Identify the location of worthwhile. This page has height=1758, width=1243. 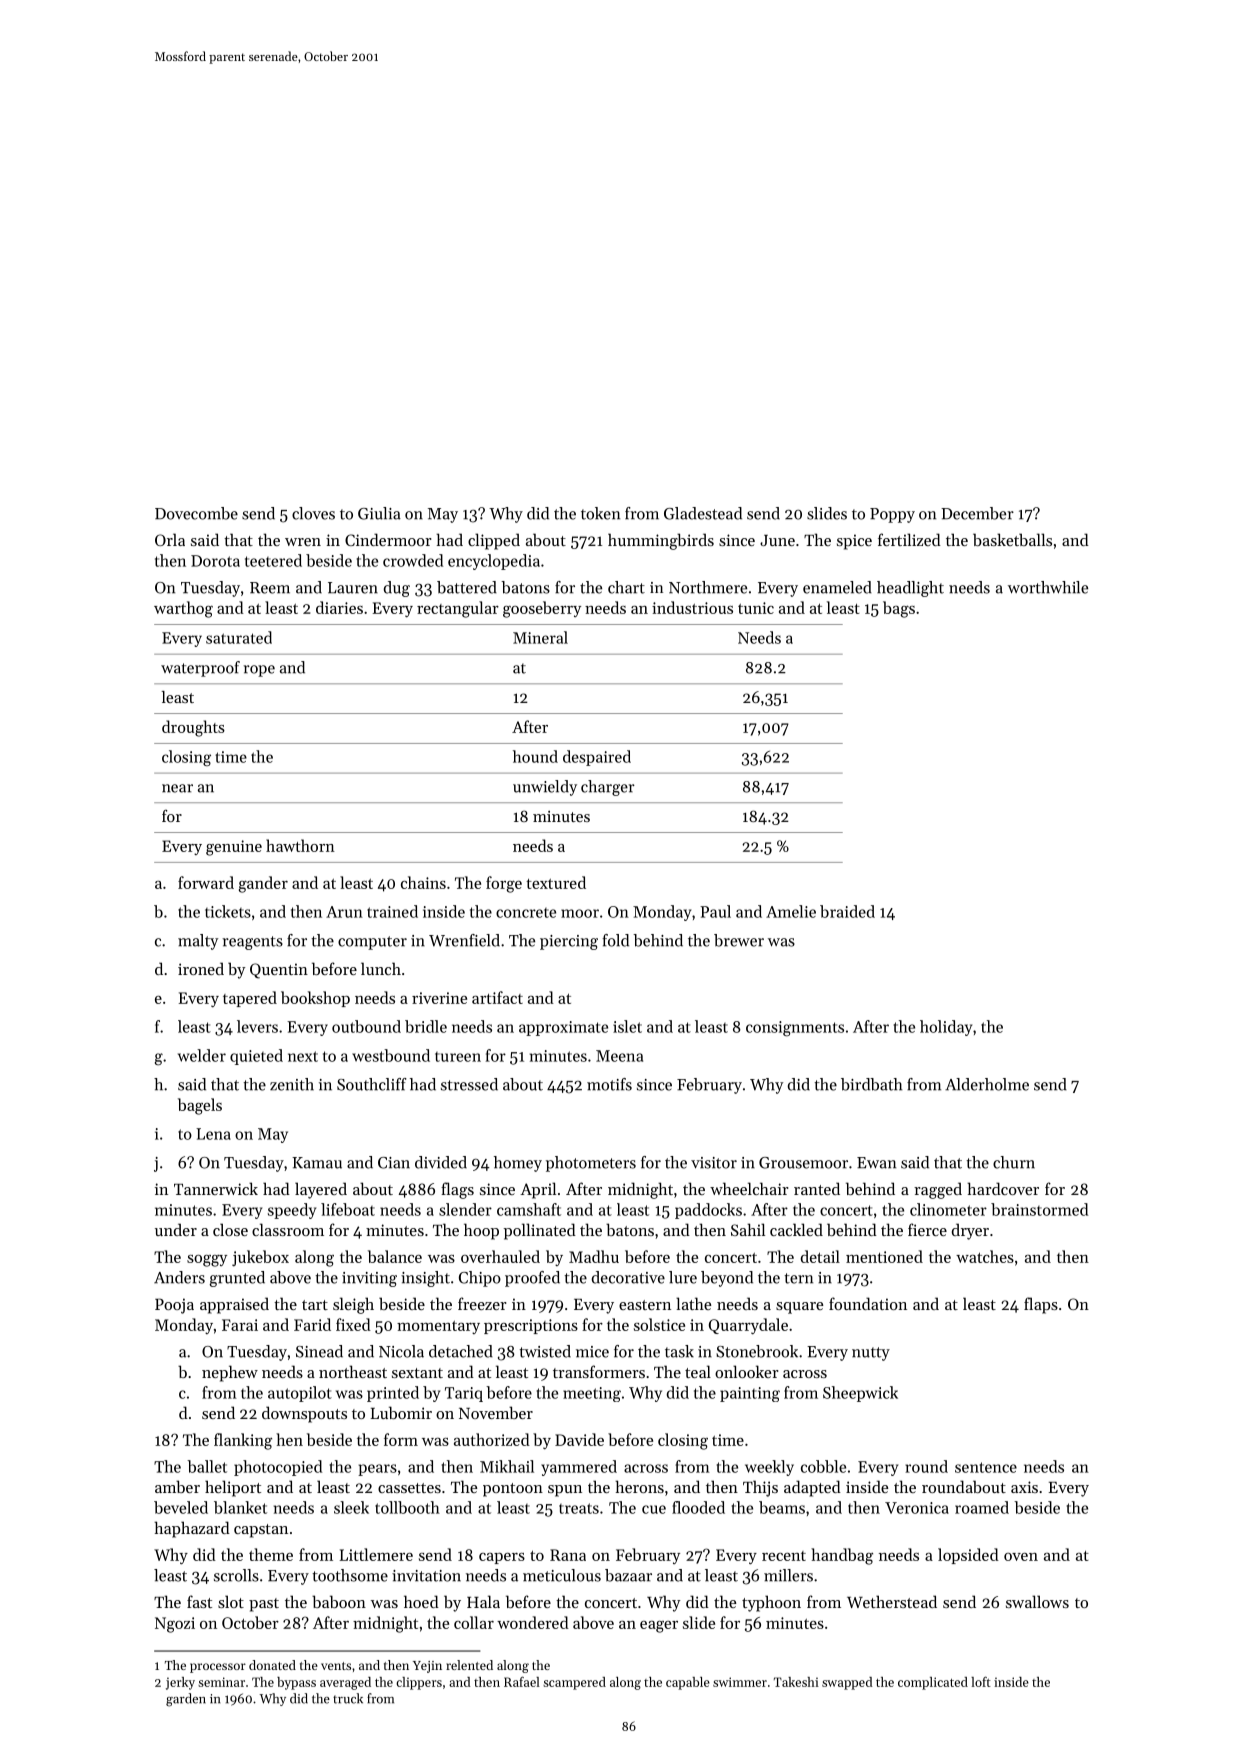
(1048, 587).
